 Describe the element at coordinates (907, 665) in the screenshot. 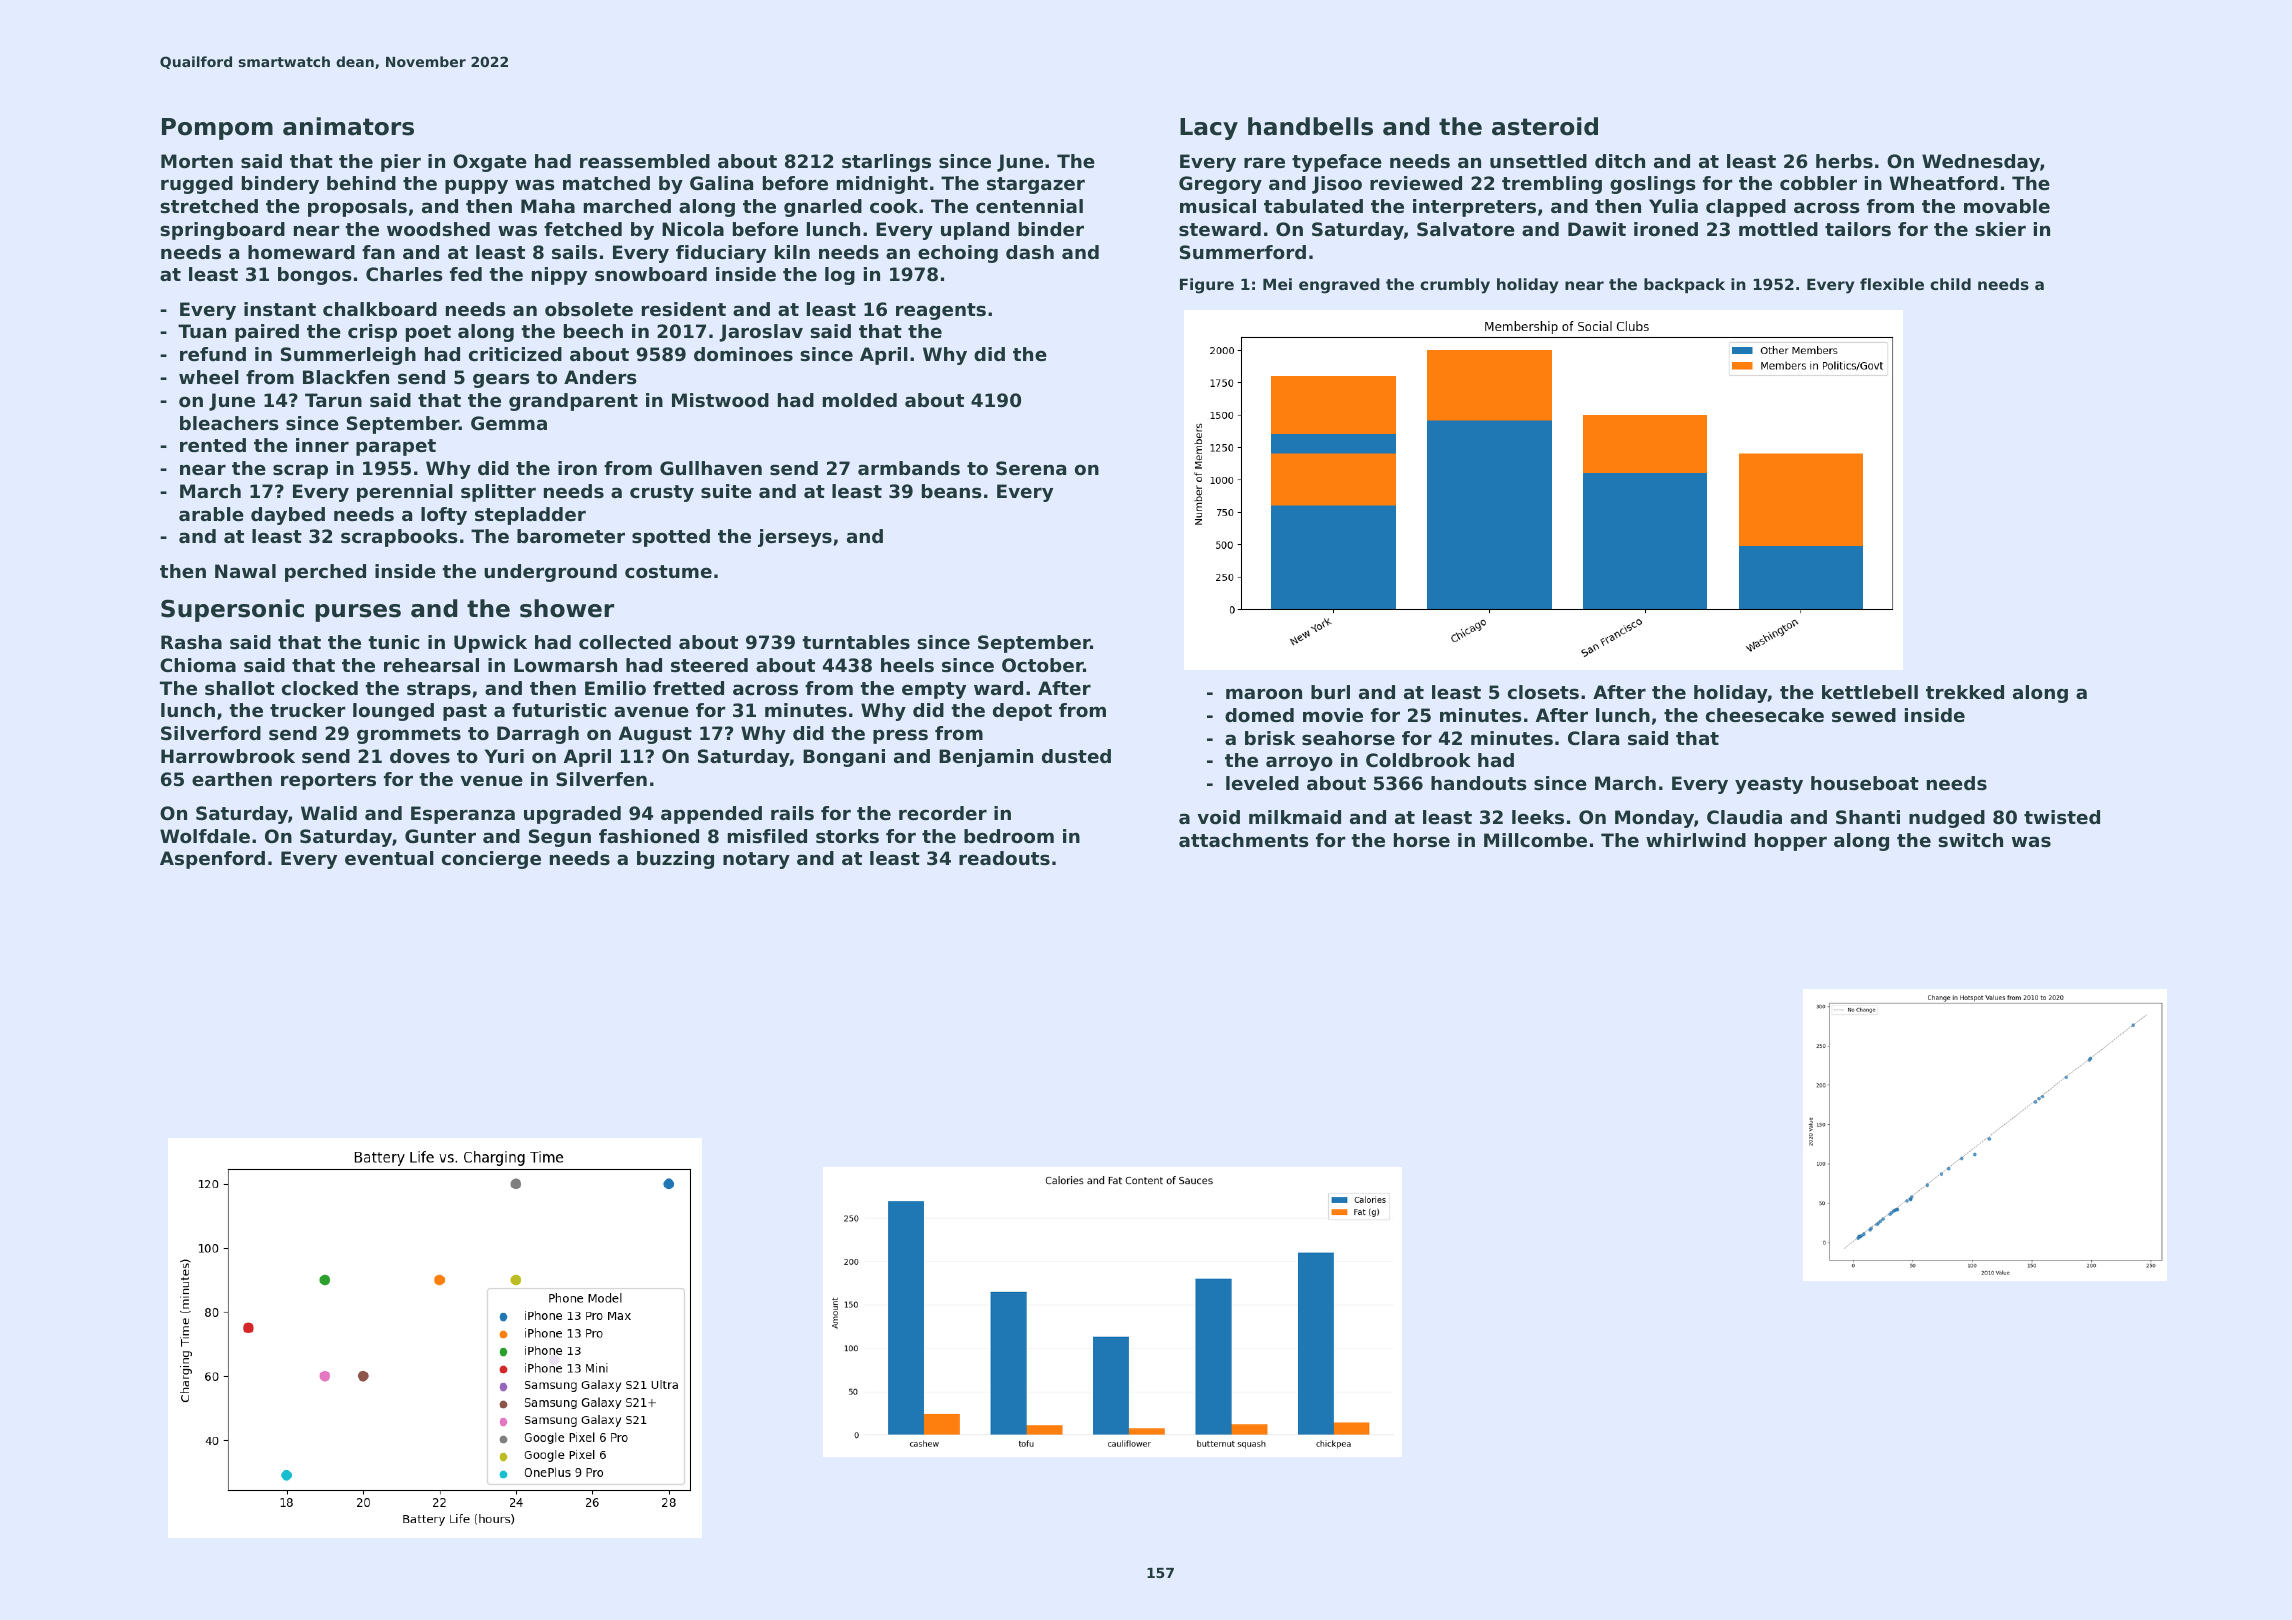

I see `heels` at that location.
